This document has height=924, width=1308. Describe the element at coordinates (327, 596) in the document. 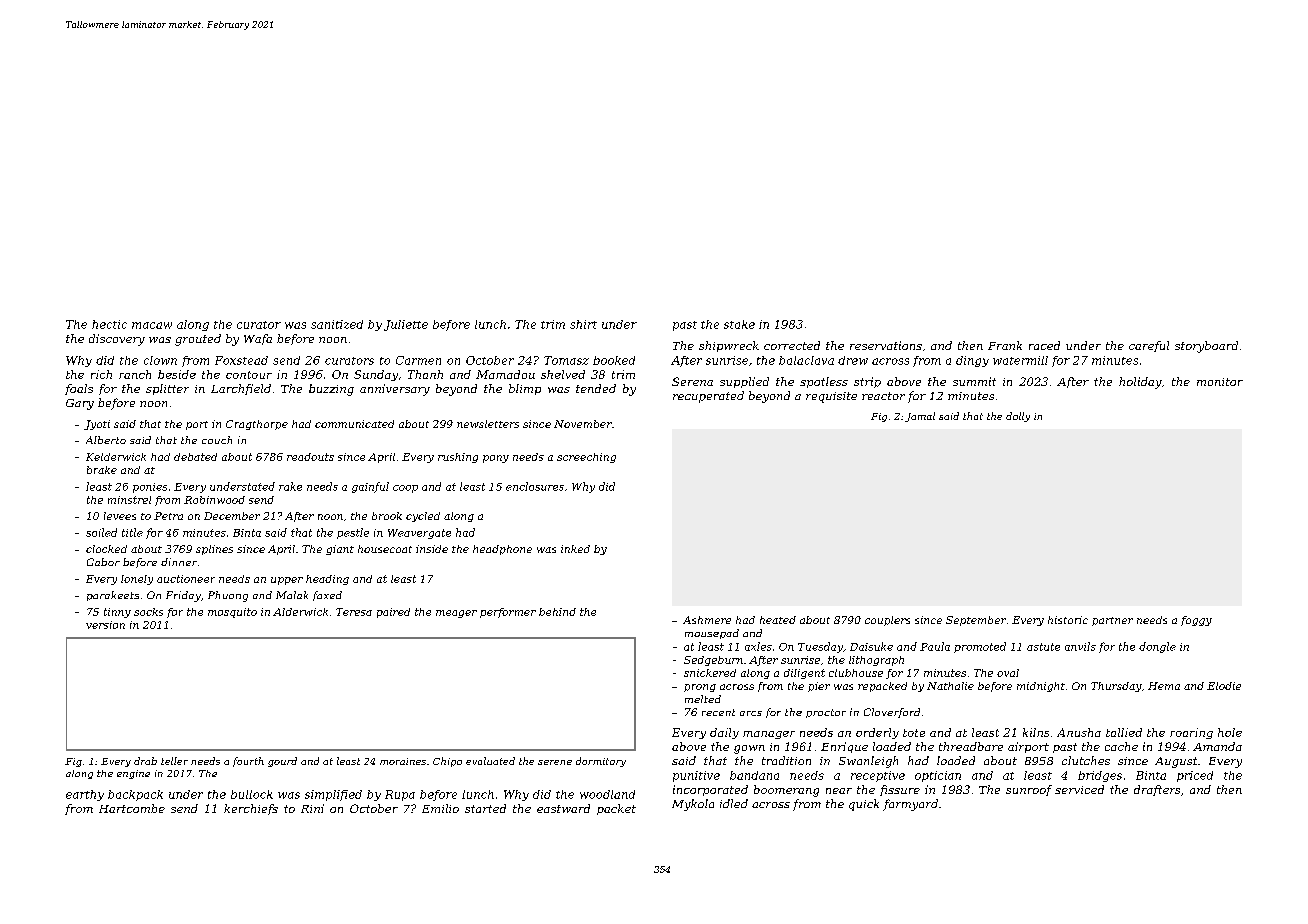

I see `faxed` at that location.
